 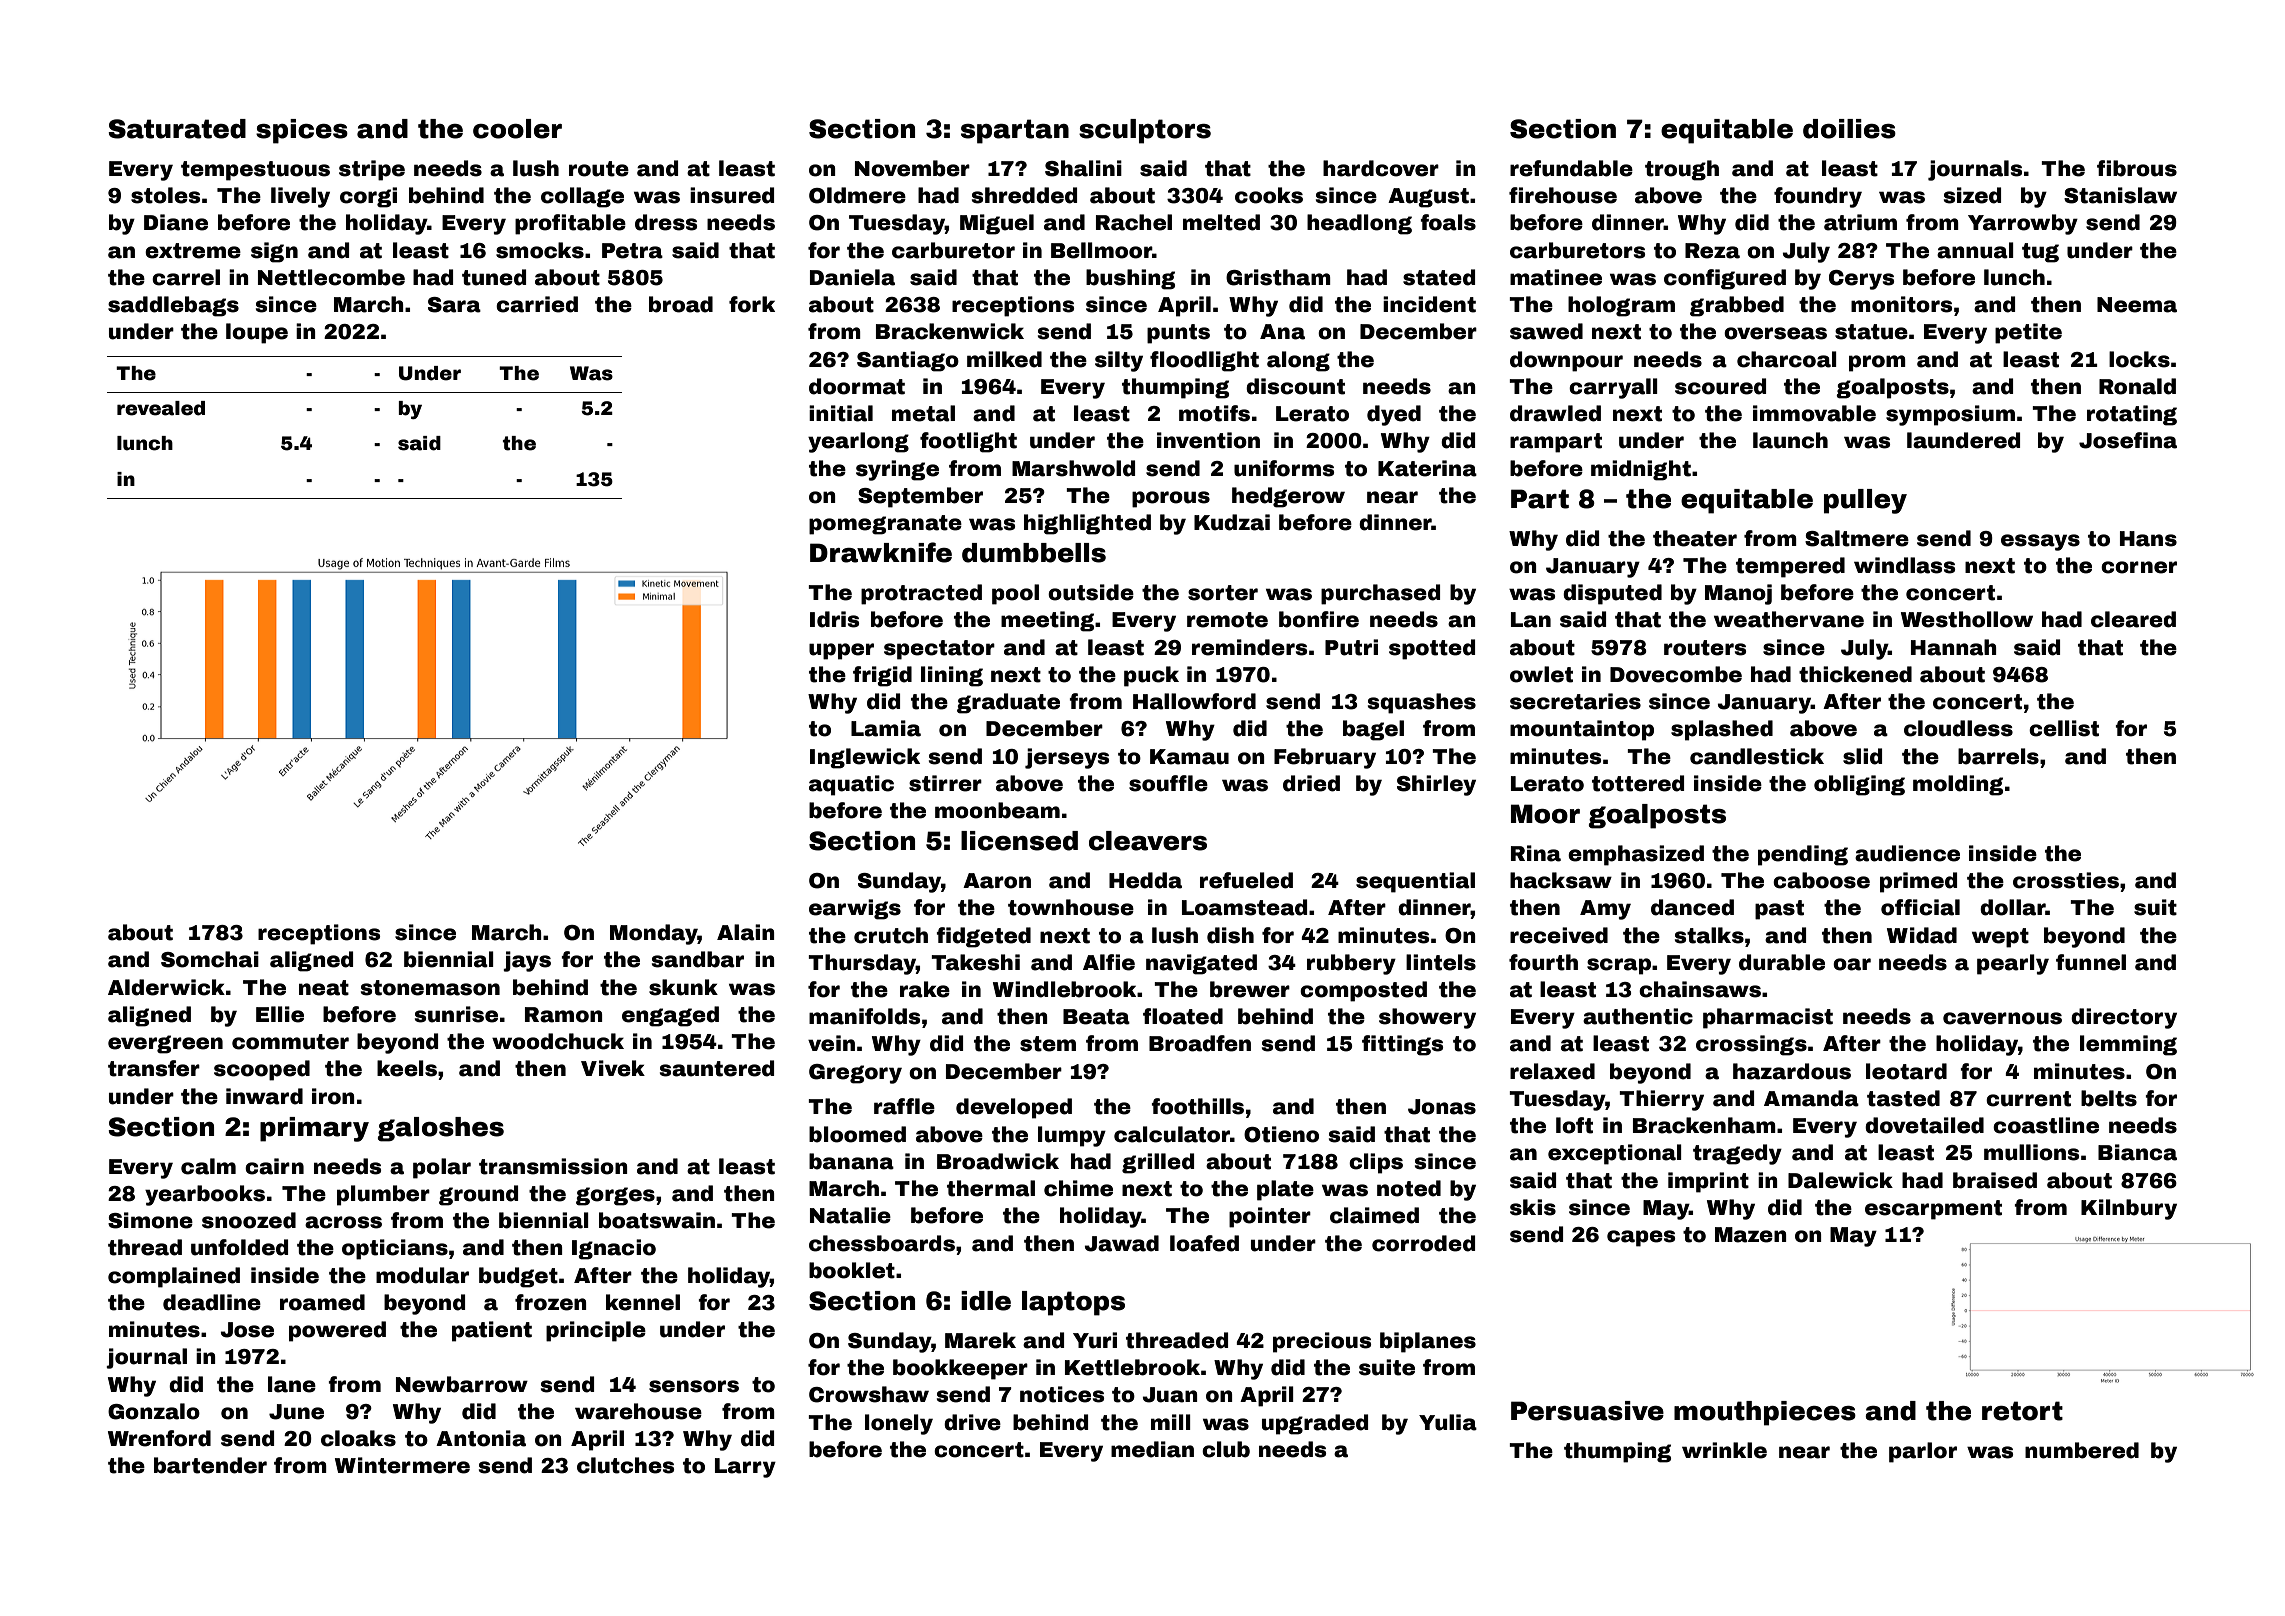 I want to click on cleared, so click(x=2133, y=619).
